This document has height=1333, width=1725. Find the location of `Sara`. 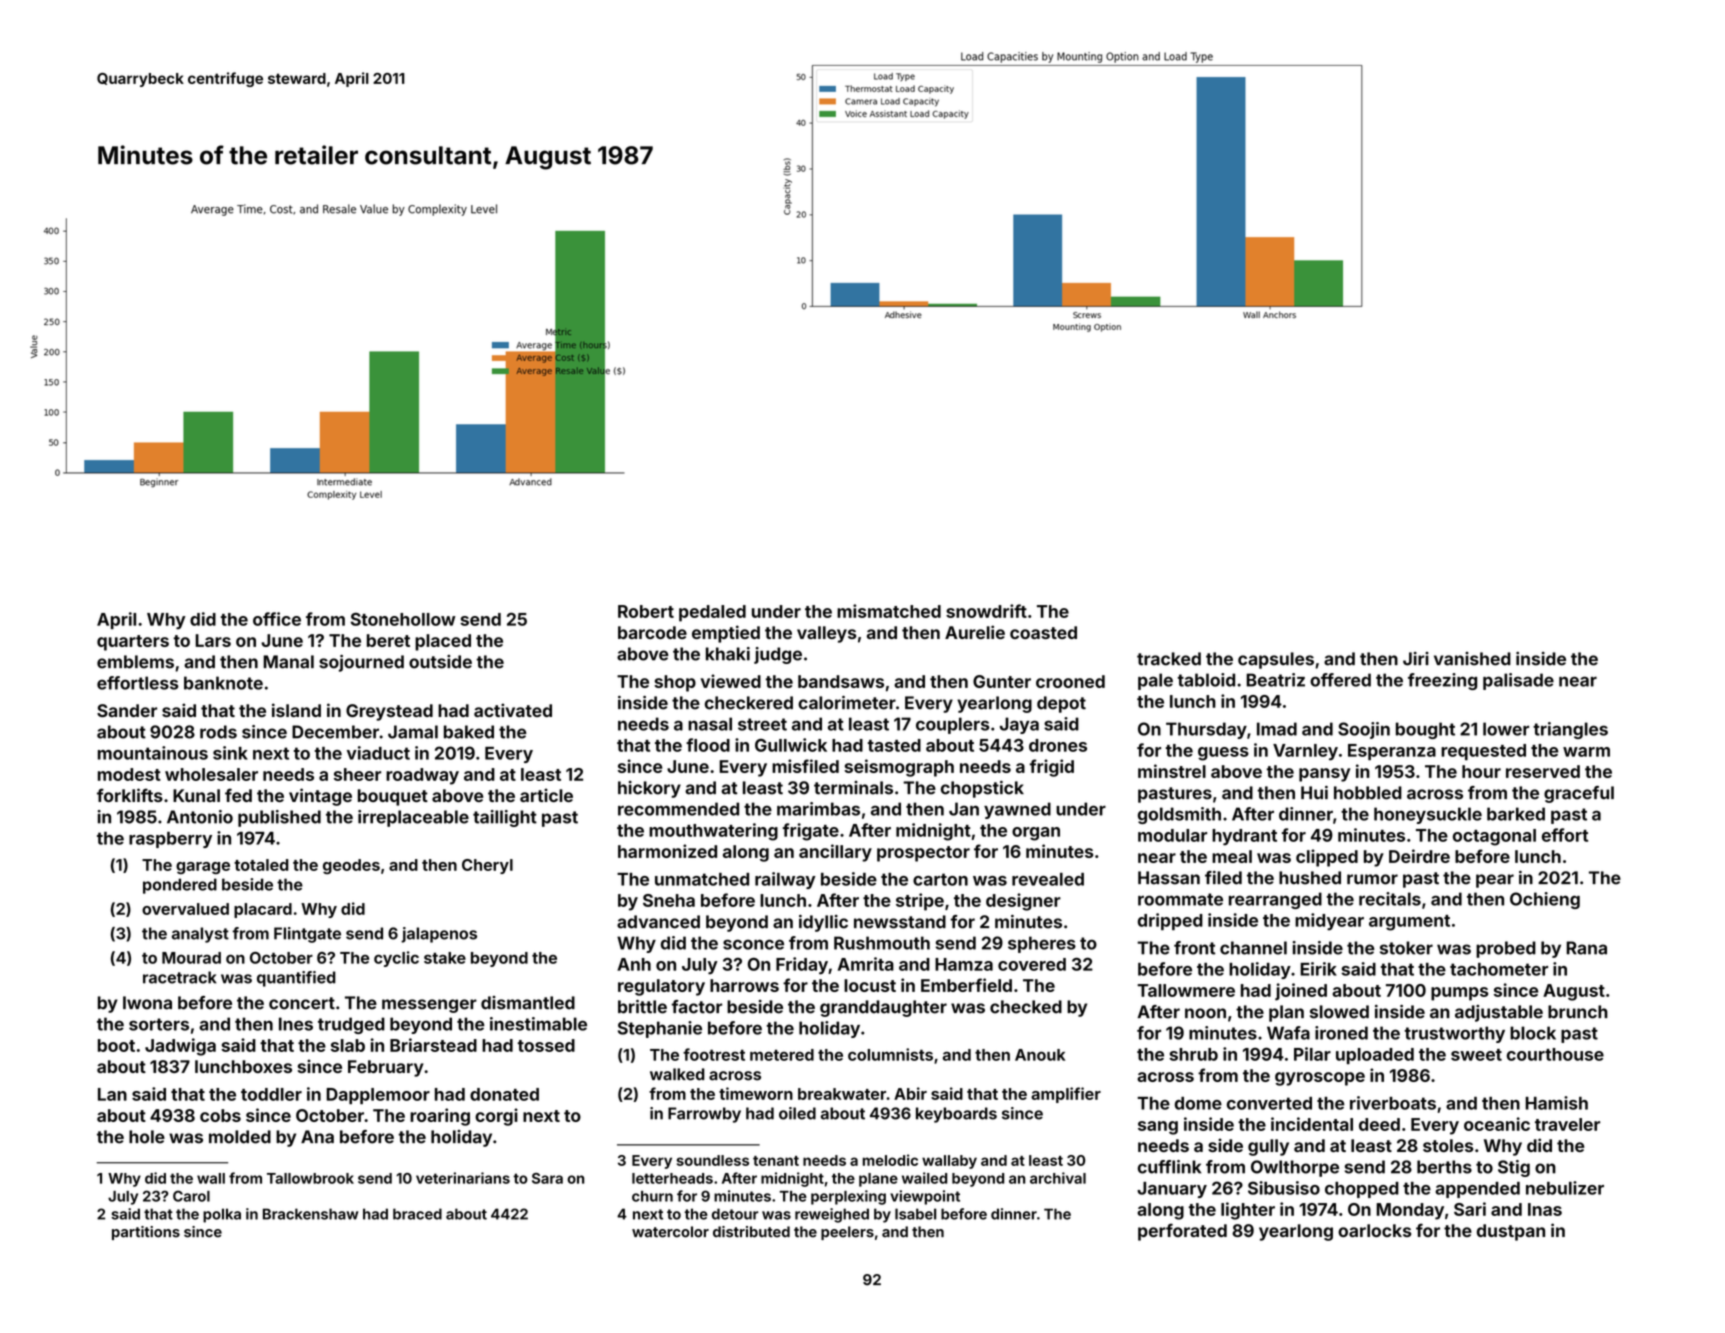

Sara is located at coordinates (547, 1178).
